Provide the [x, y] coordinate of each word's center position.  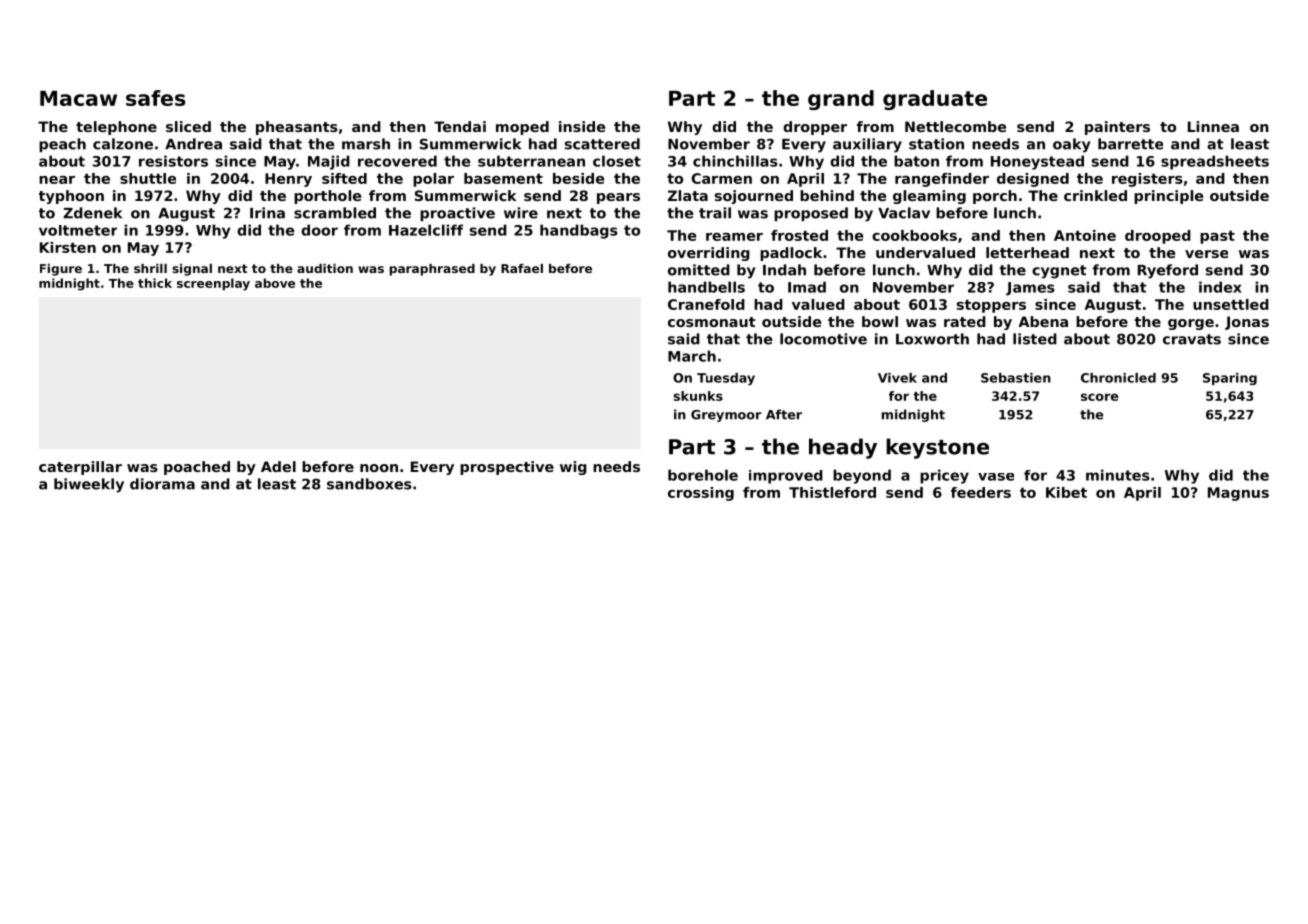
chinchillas [735, 161]
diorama [162, 484]
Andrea [193, 144]
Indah [784, 270]
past [1217, 237]
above [275, 283]
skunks [698, 396]
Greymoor [726, 416]
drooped [1158, 237]
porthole [327, 197]
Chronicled [1118, 378]
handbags [579, 231]
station [936, 144]
